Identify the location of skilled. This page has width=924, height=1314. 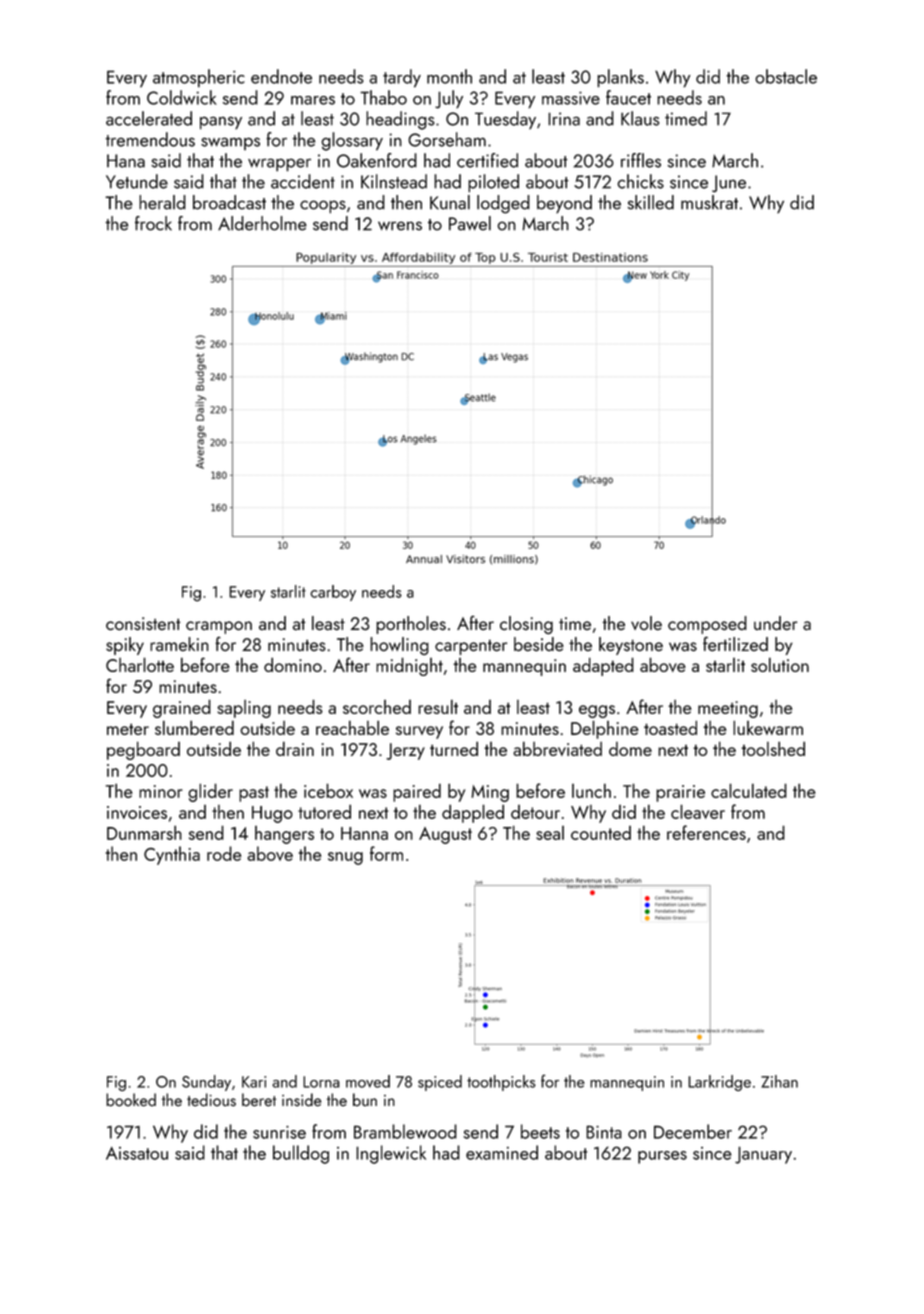
(651, 202).
